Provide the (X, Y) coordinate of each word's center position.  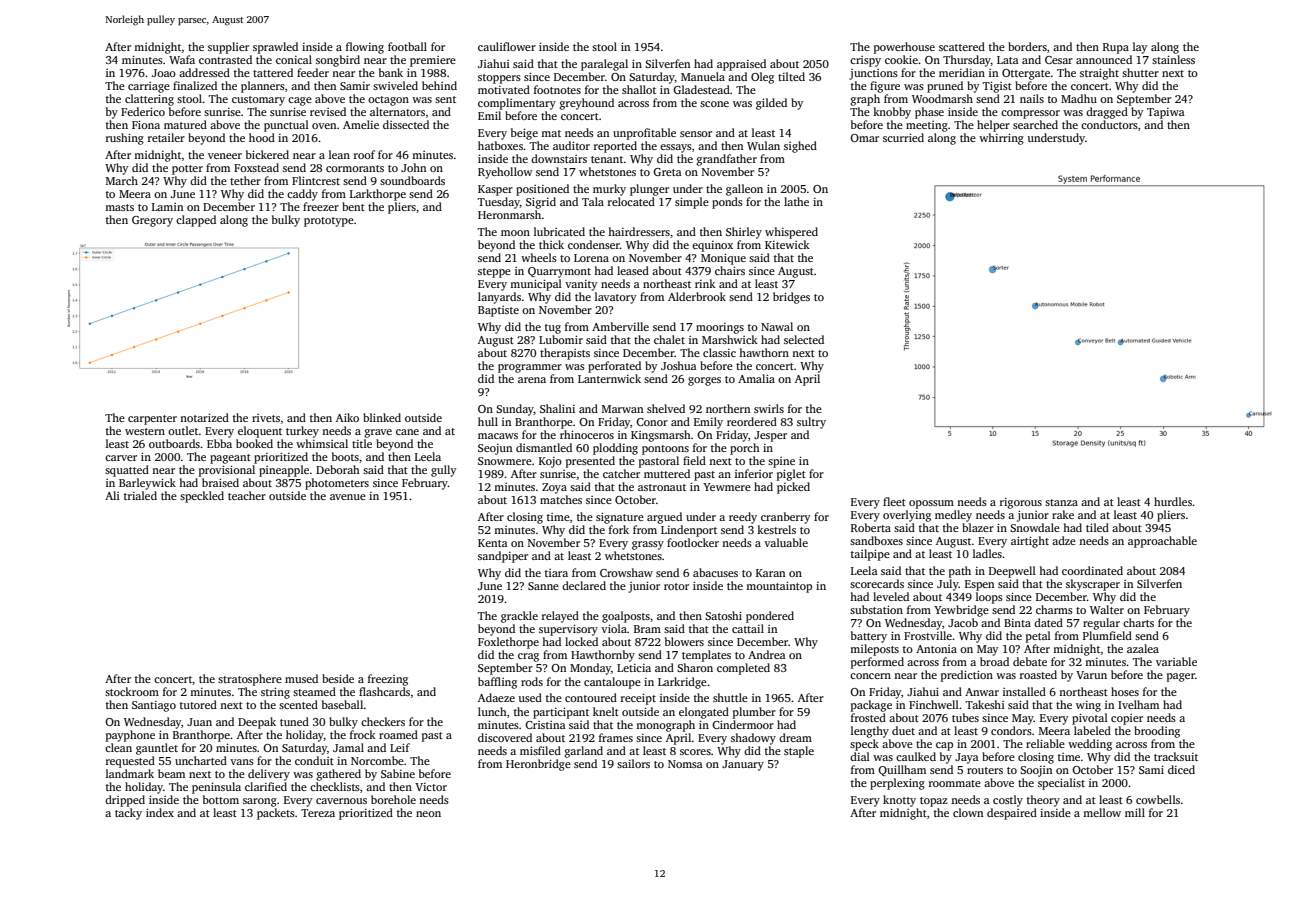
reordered (752, 421)
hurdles (1173, 501)
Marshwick (730, 339)
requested (130, 762)
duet (903, 730)
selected (804, 339)
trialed (140, 495)
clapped (196, 221)
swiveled (395, 85)
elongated (704, 713)
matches (561, 499)
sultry (811, 423)
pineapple (284, 471)
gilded (771, 104)
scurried (903, 137)
